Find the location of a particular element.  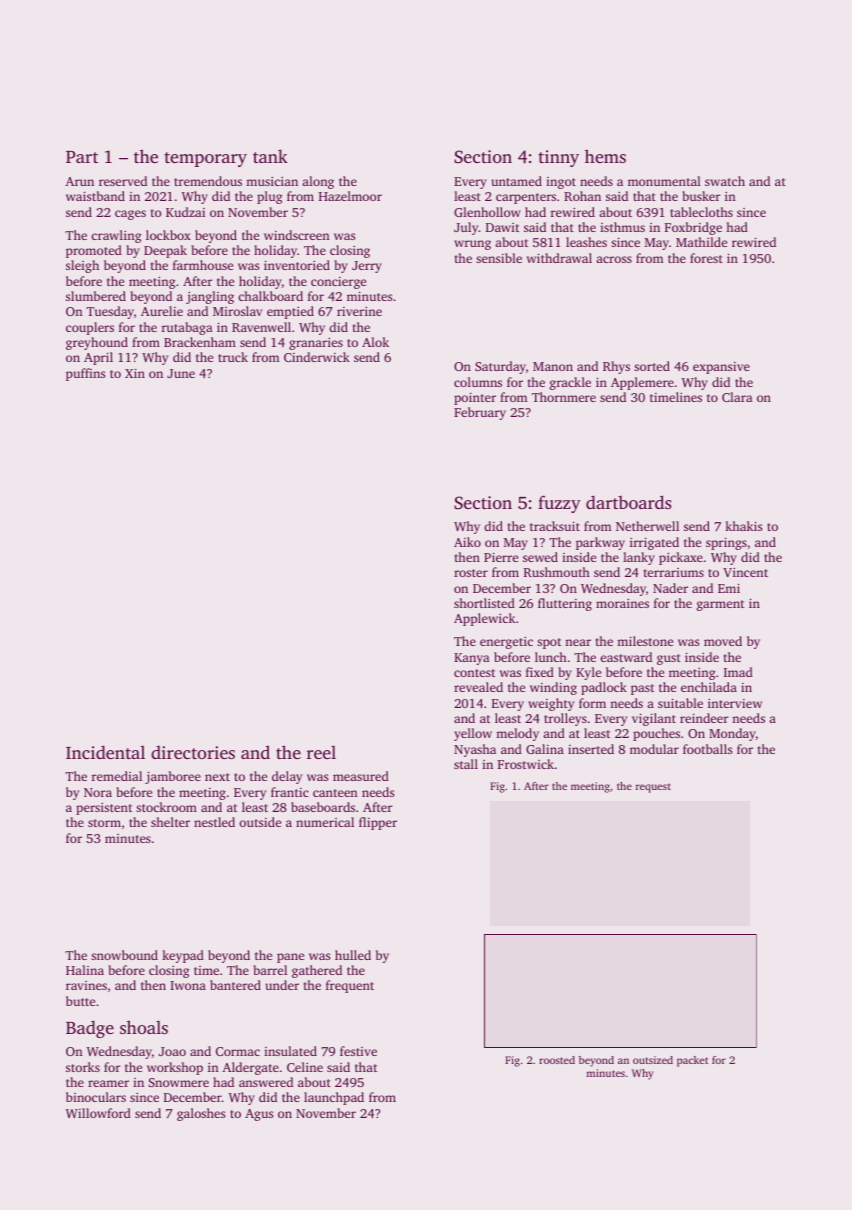

moraines is located at coordinates (622, 603).
